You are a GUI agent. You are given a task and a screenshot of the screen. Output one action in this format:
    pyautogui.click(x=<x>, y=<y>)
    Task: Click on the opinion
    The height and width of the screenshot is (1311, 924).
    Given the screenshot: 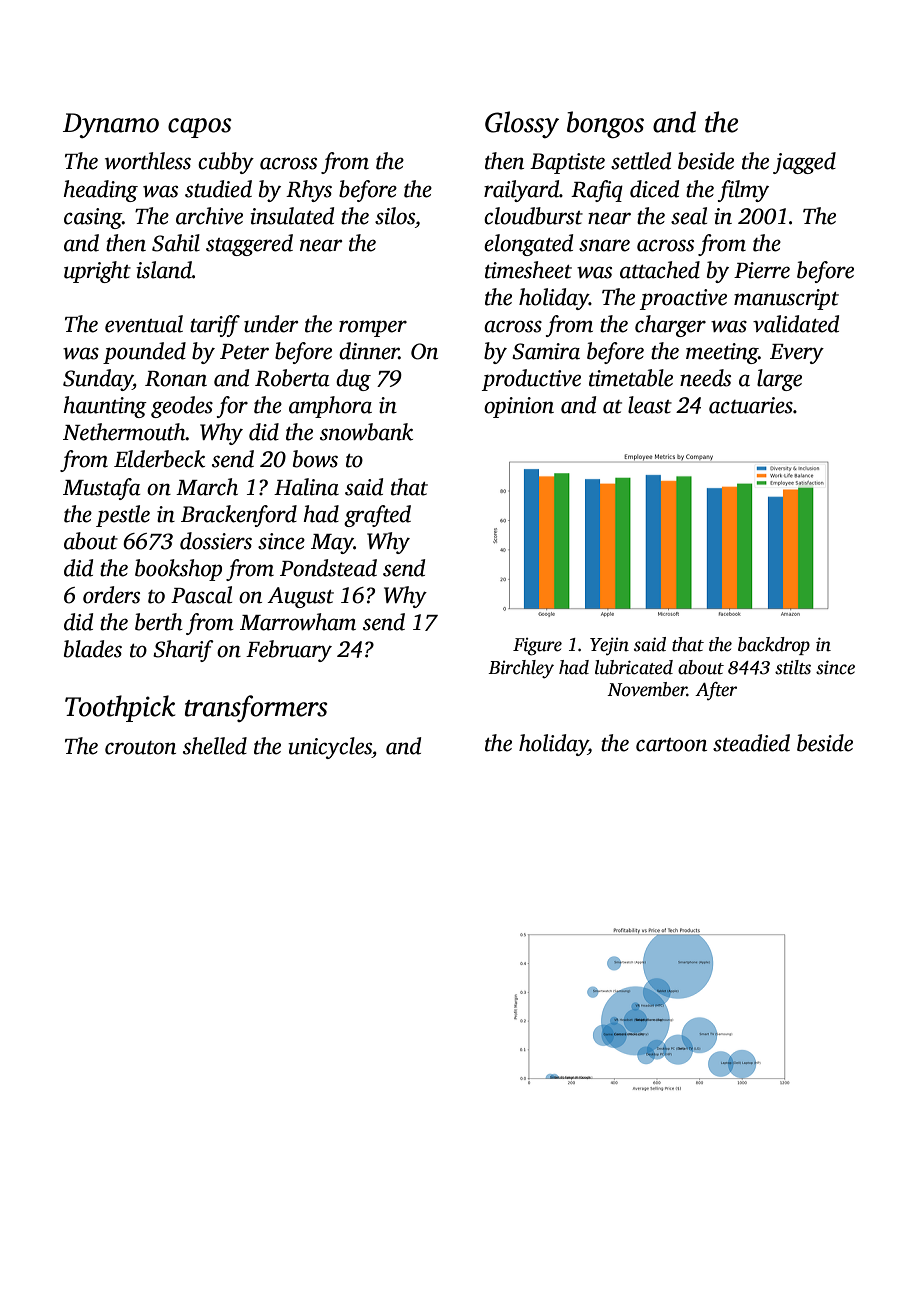 What is the action you would take?
    pyautogui.click(x=519, y=407)
